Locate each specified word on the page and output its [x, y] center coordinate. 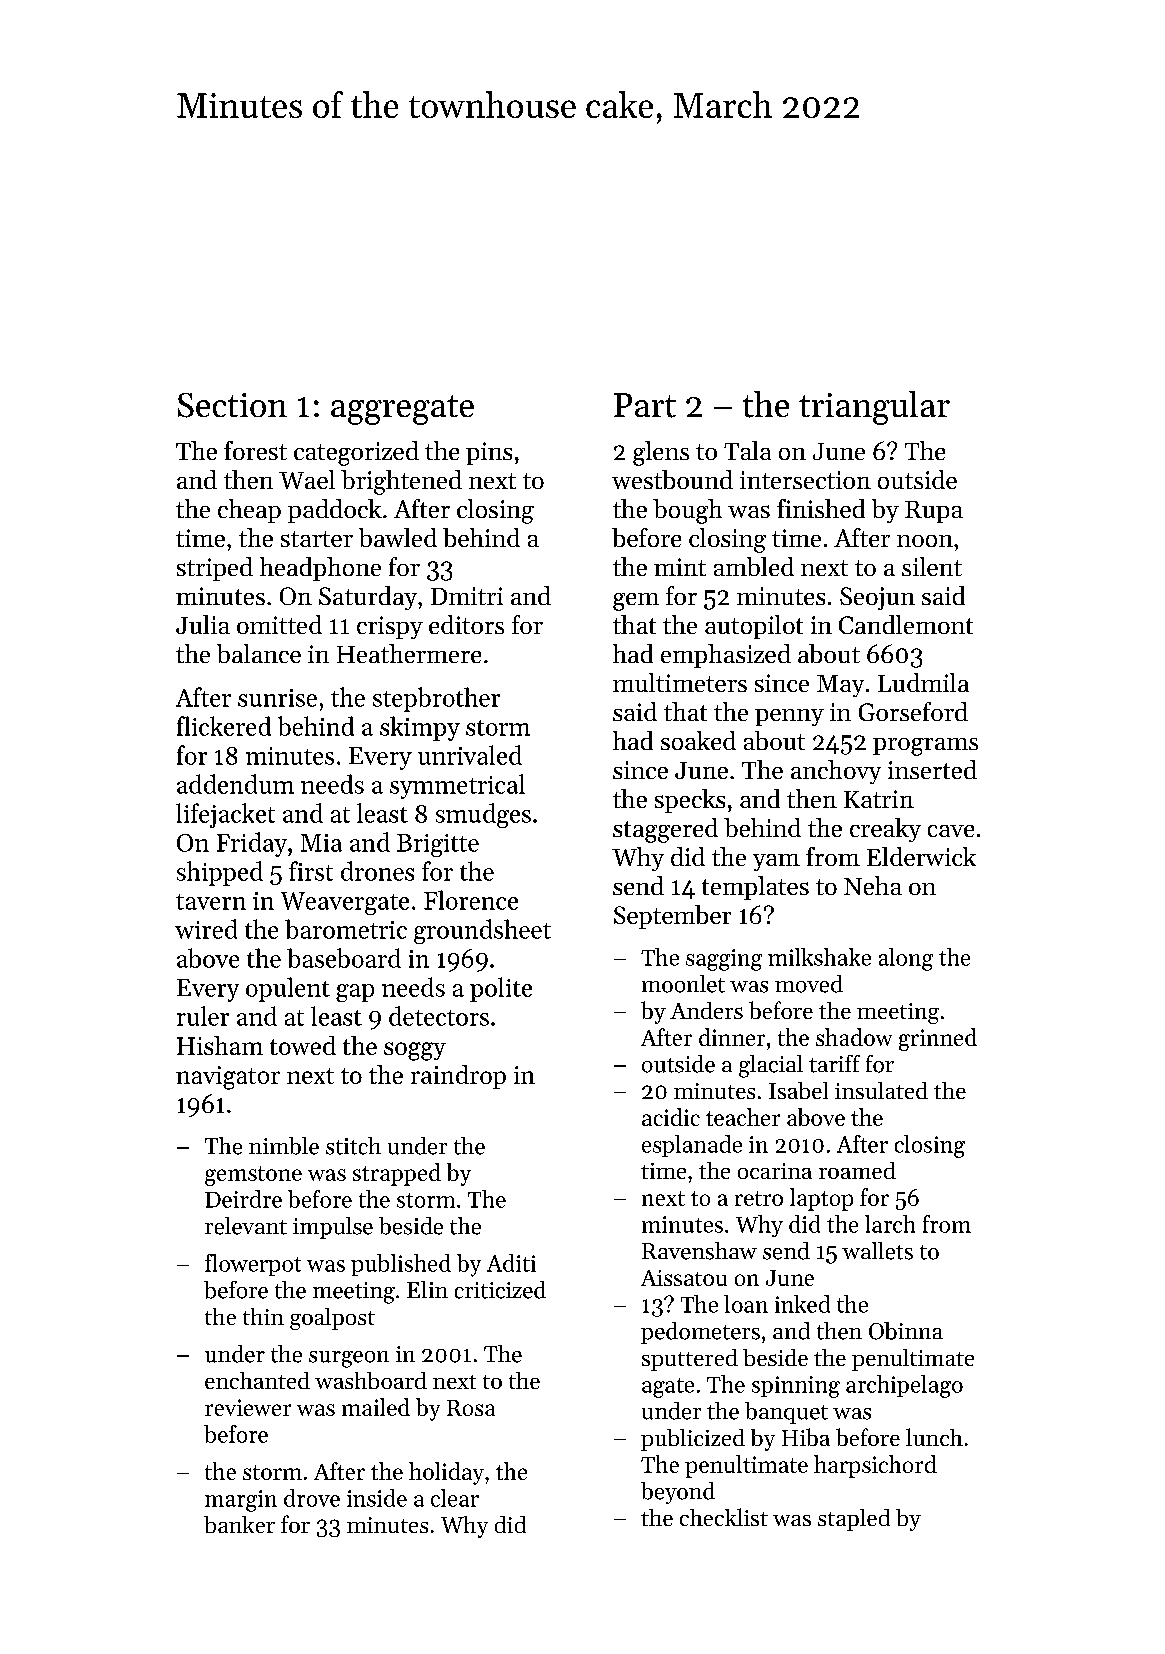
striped [215, 569]
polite [501, 989]
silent [932, 566]
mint [680, 567]
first [311, 871]
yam [776, 862]
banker [239, 1524]
